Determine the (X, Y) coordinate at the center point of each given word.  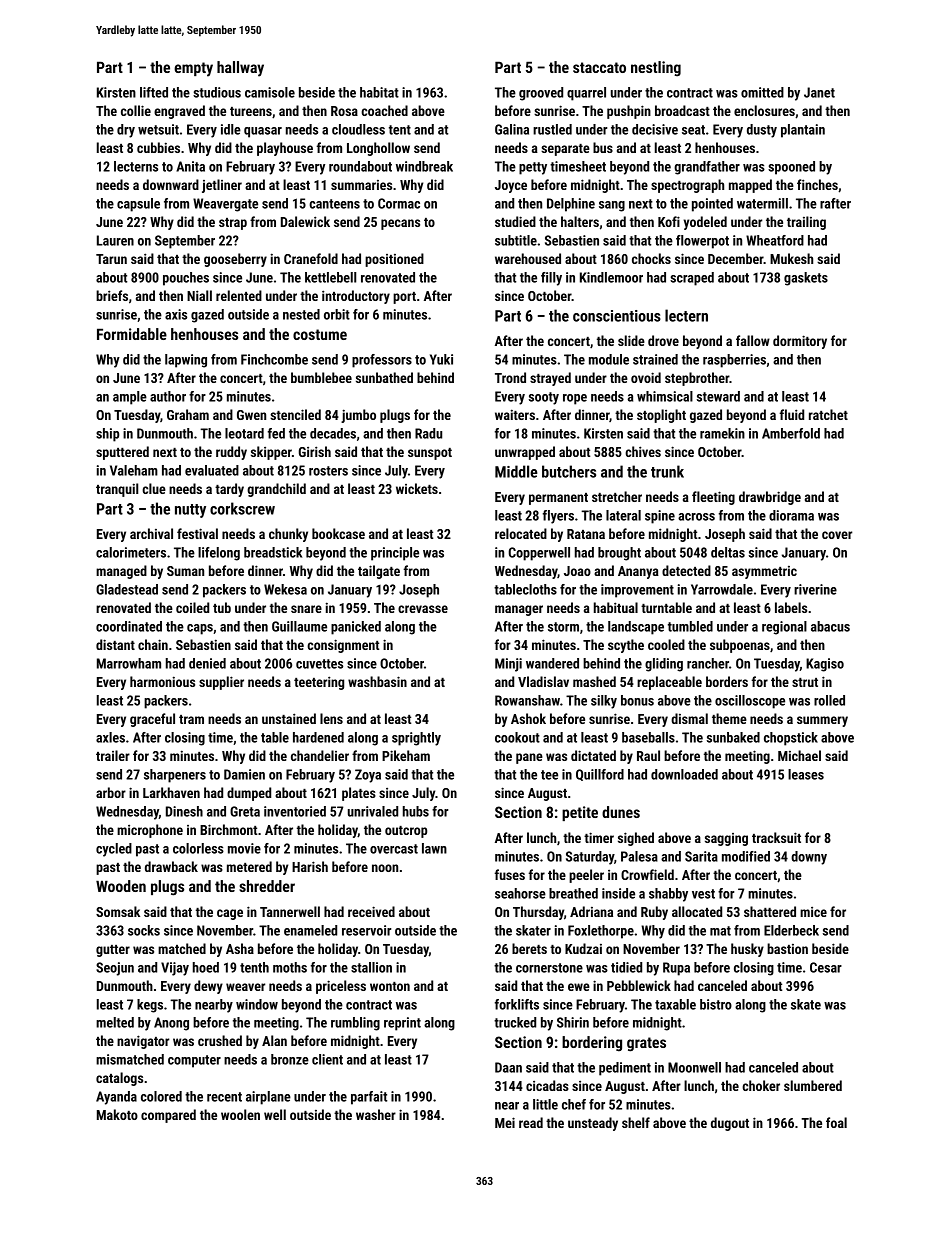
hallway (240, 69)
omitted (762, 92)
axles (110, 737)
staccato (599, 67)
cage (230, 914)
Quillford (600, 775)
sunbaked (733, 737)
